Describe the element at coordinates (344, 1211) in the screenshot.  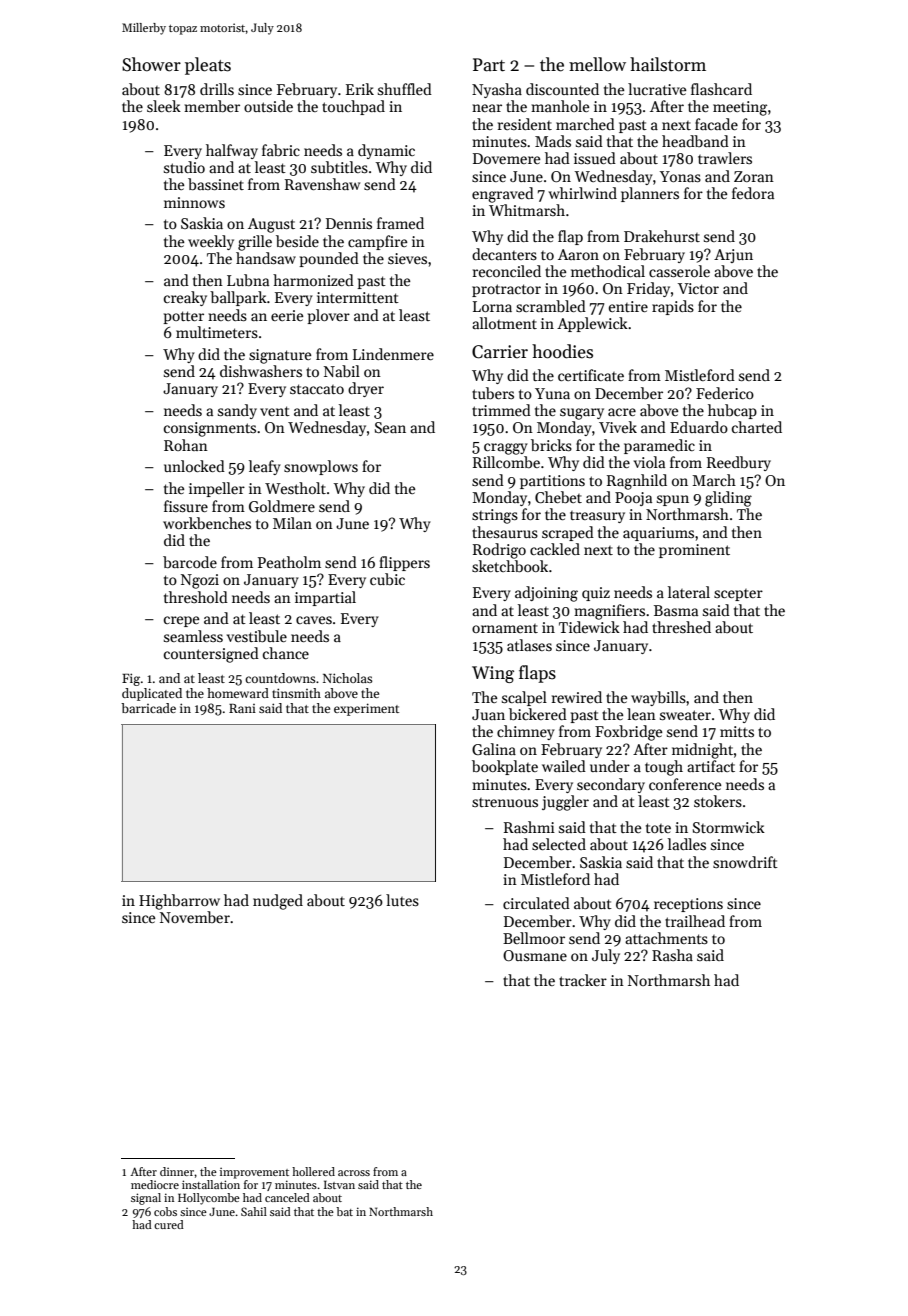
I see `bat` at that location.
